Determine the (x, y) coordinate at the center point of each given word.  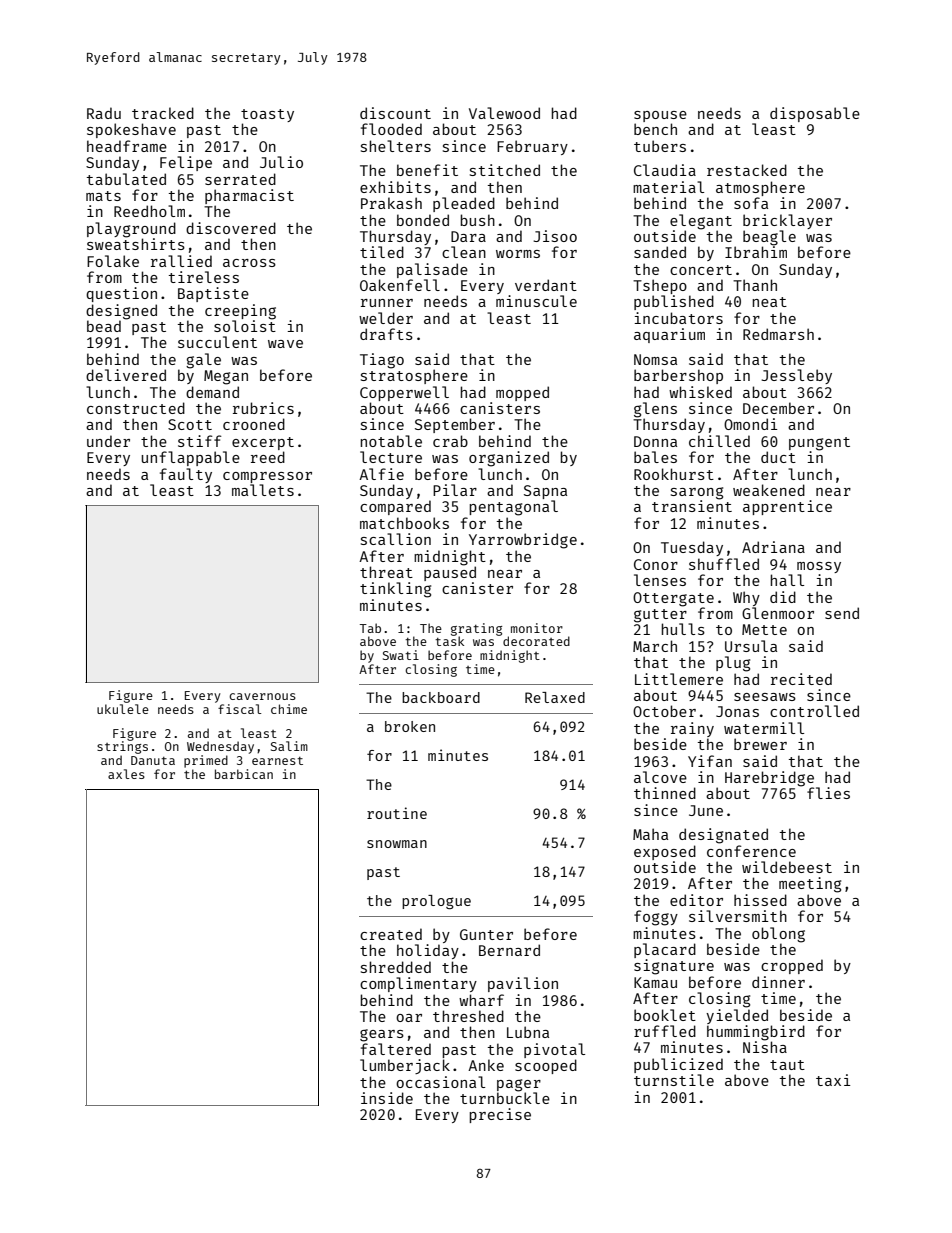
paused (450, 573)
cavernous (262, 696)
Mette (764, 629)
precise (500, 1115)
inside (387, 1098)
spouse (660, 116)
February (532, 147)
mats (103, 196)
